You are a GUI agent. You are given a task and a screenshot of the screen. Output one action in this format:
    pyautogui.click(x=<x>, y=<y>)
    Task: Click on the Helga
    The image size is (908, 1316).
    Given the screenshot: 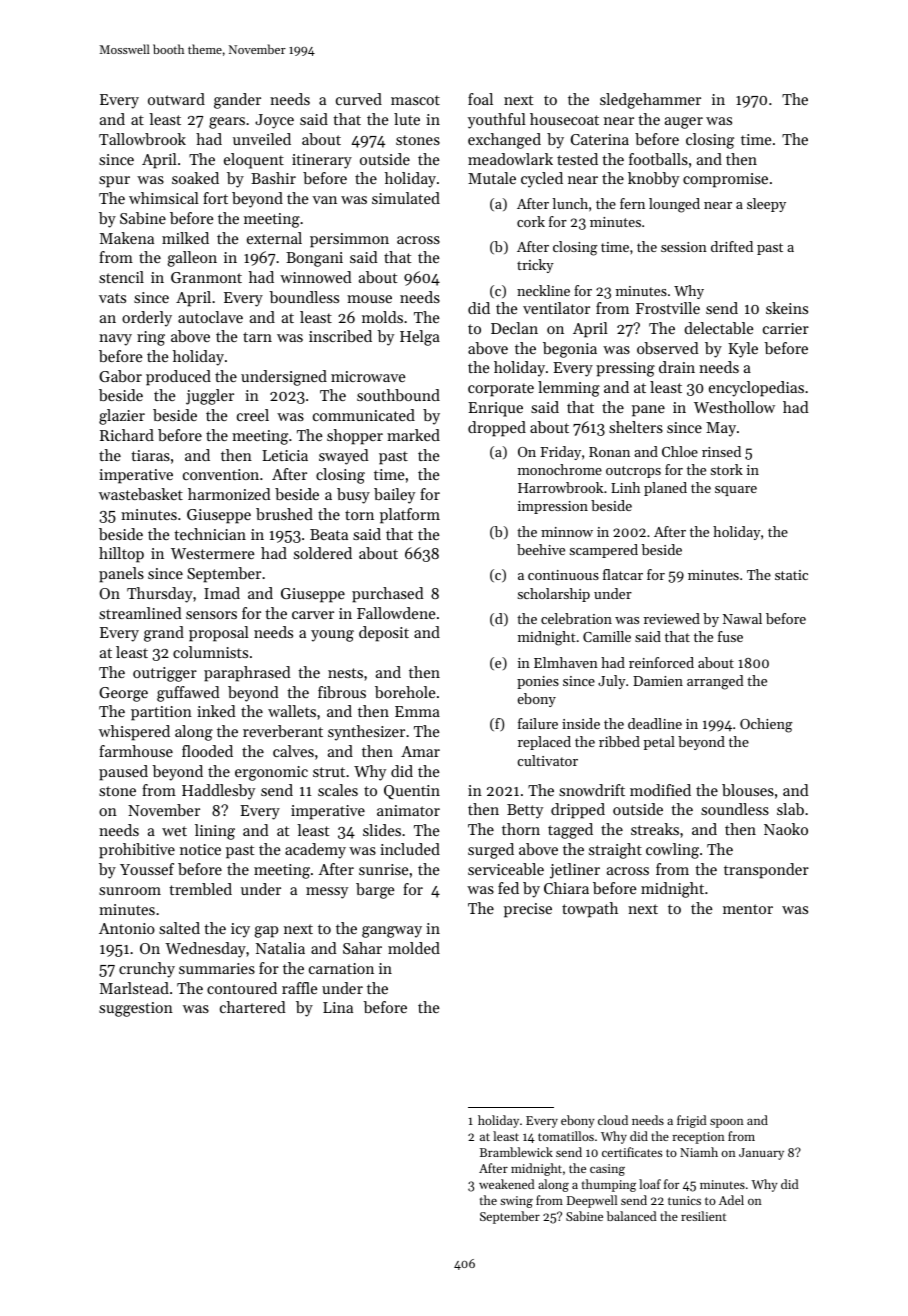 What is the action you would take?
    pyautogui.click(x=420, y=338)
